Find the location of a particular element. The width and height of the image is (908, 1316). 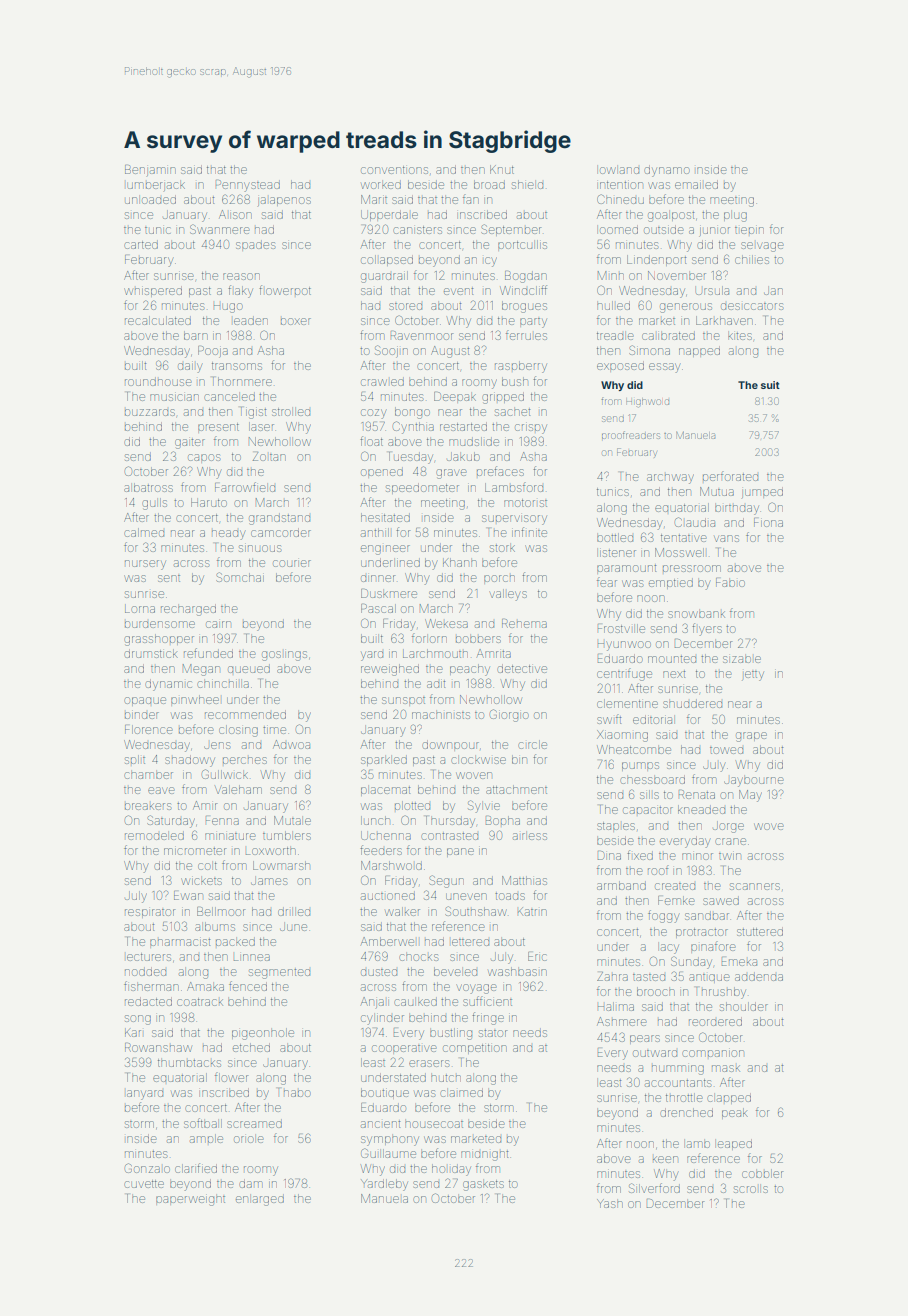

respirator is located at coordinates (150, 913).
